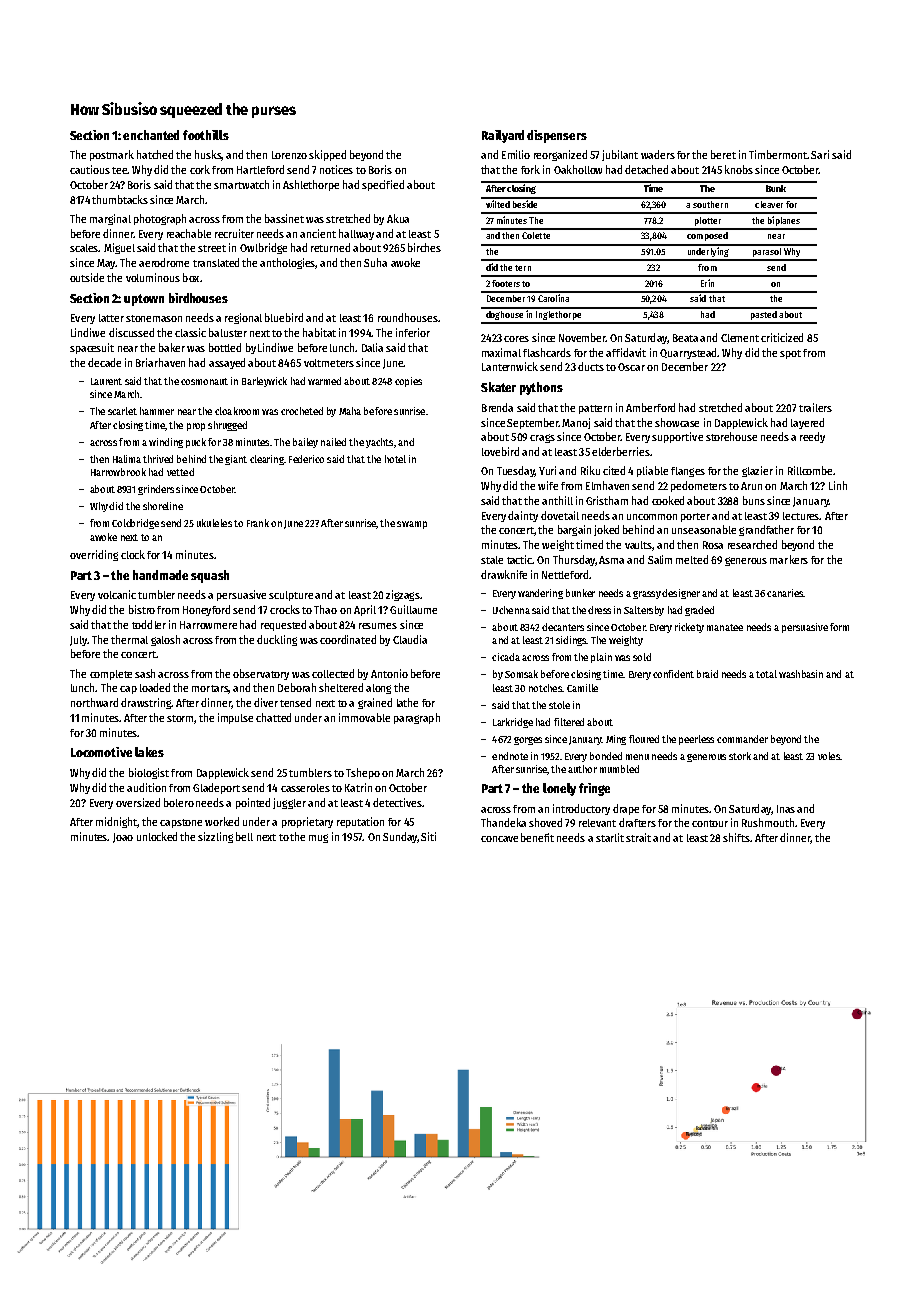 The width and height of the screenshot is (924, 1308). Describe the element at coordinates (196, 443) in the screenshot. I see `puck` at that location.
